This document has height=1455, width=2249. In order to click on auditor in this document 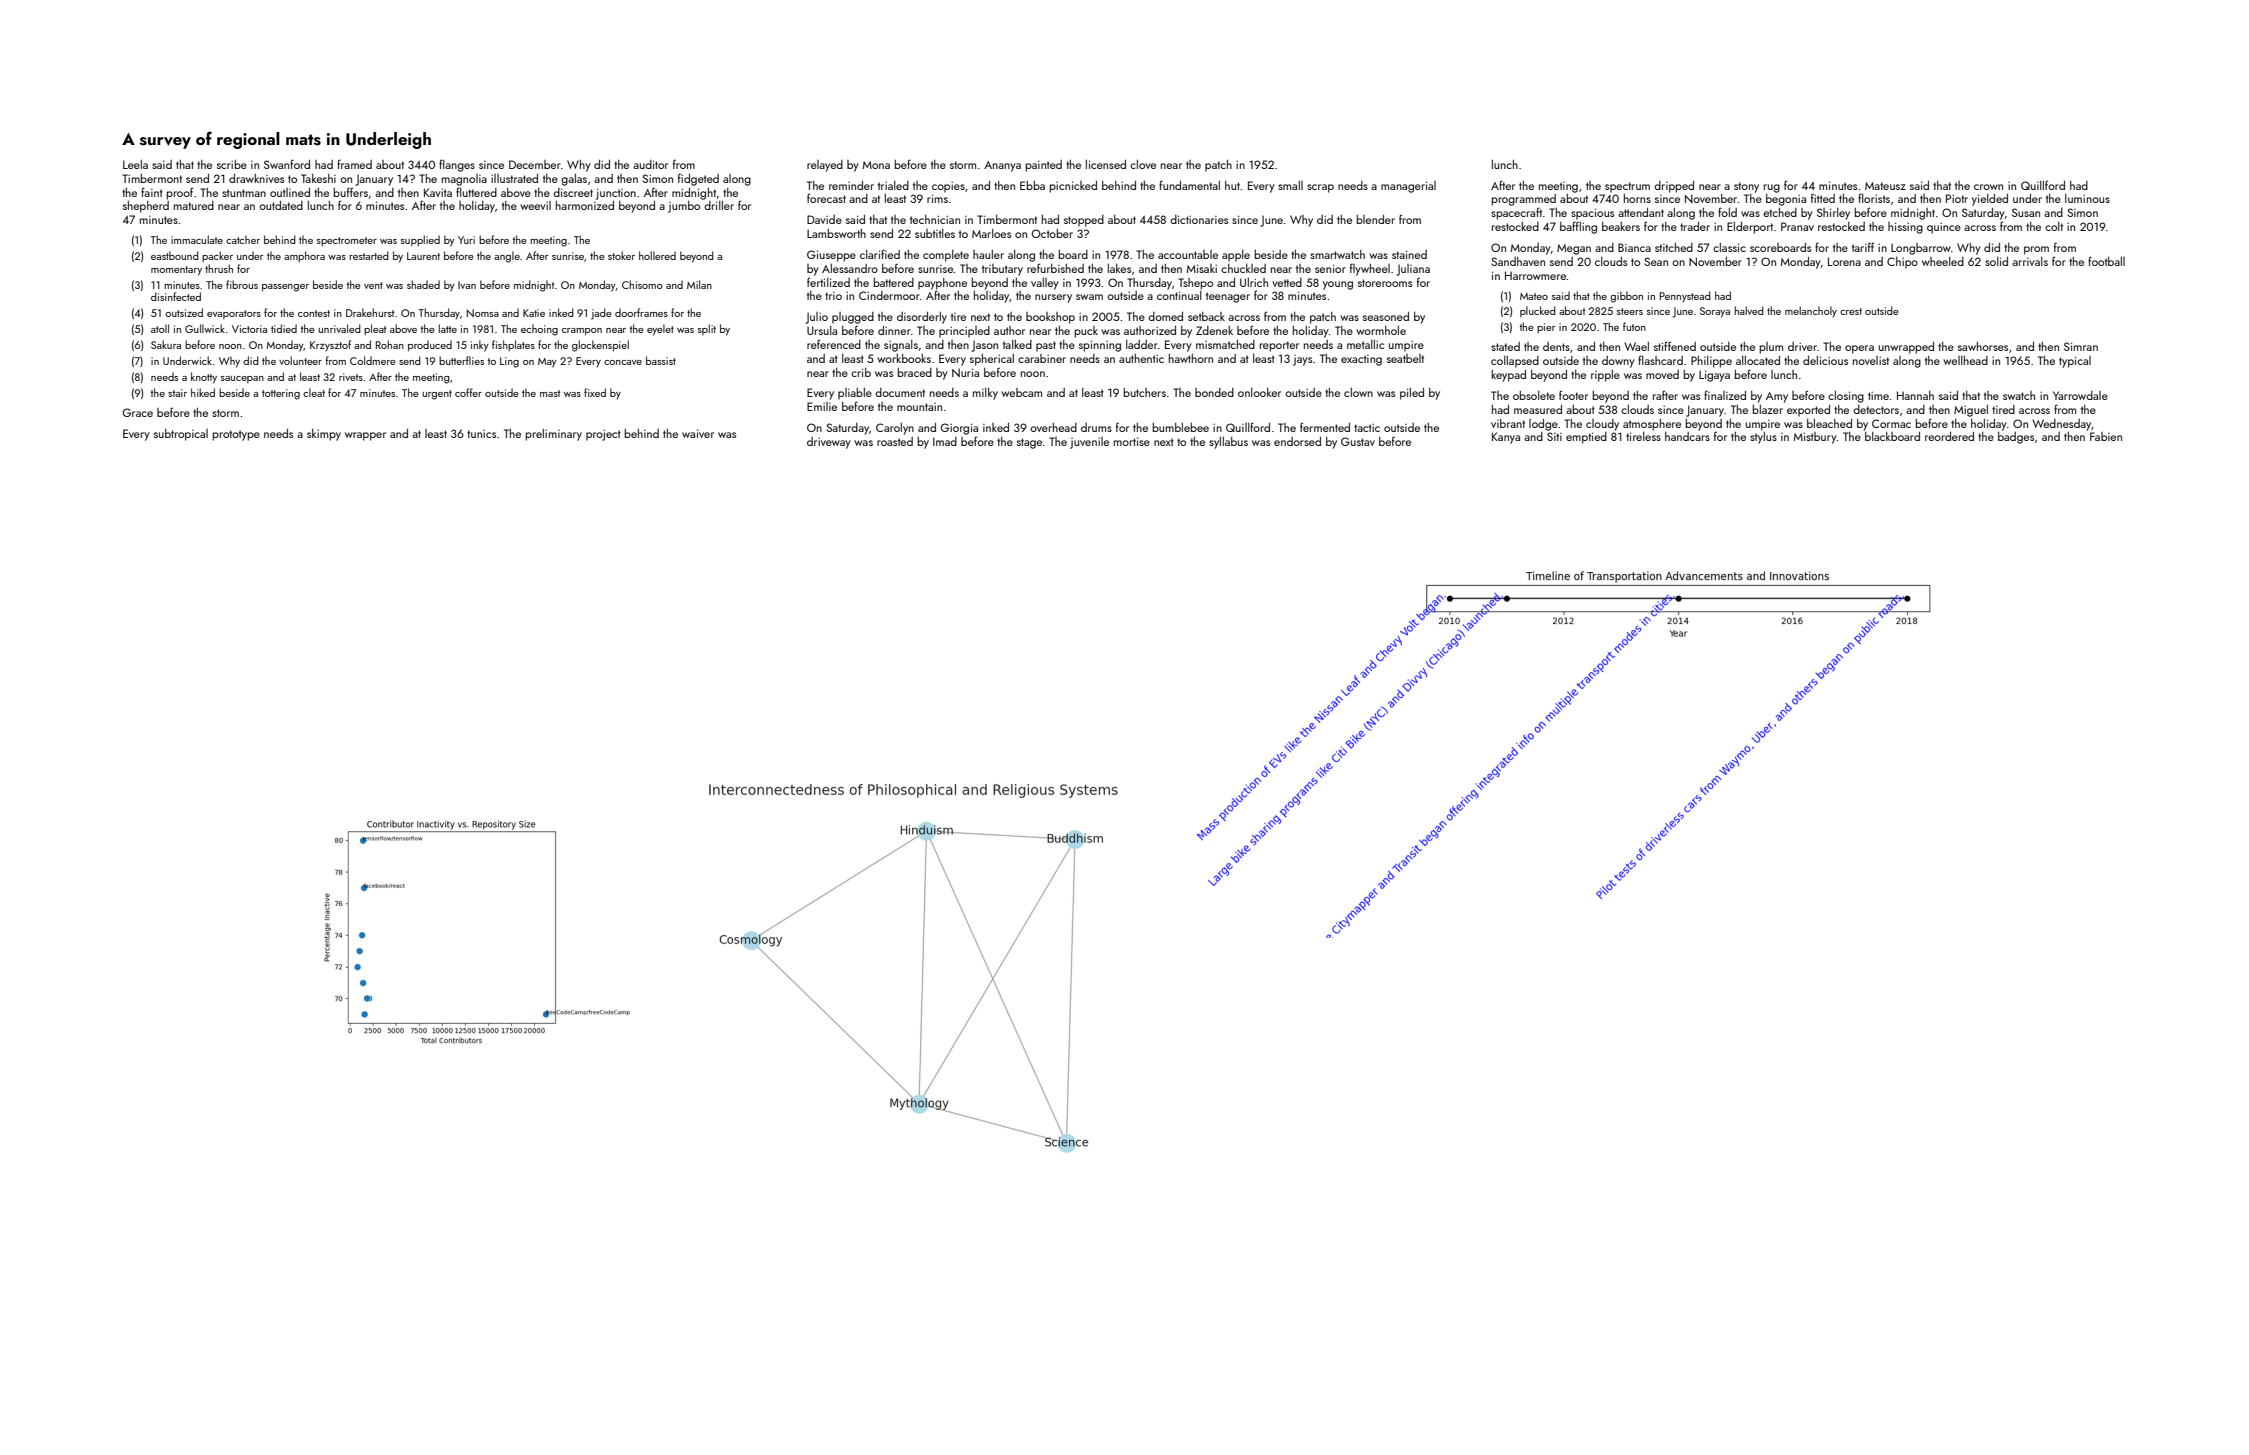, I will do `click(650, 164)`.
